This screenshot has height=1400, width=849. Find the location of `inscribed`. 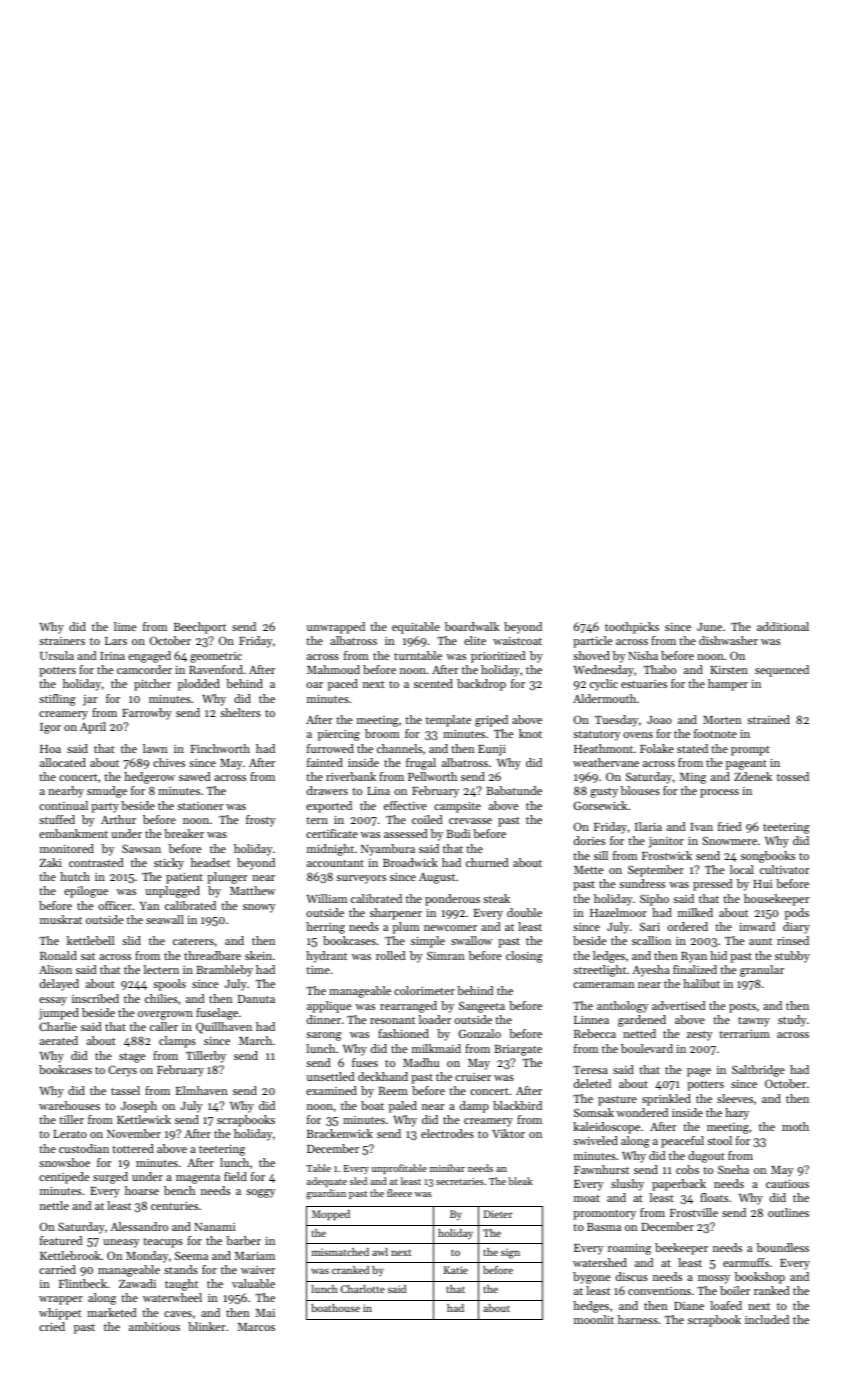

inscribed is located at coordinates (95, 998).
